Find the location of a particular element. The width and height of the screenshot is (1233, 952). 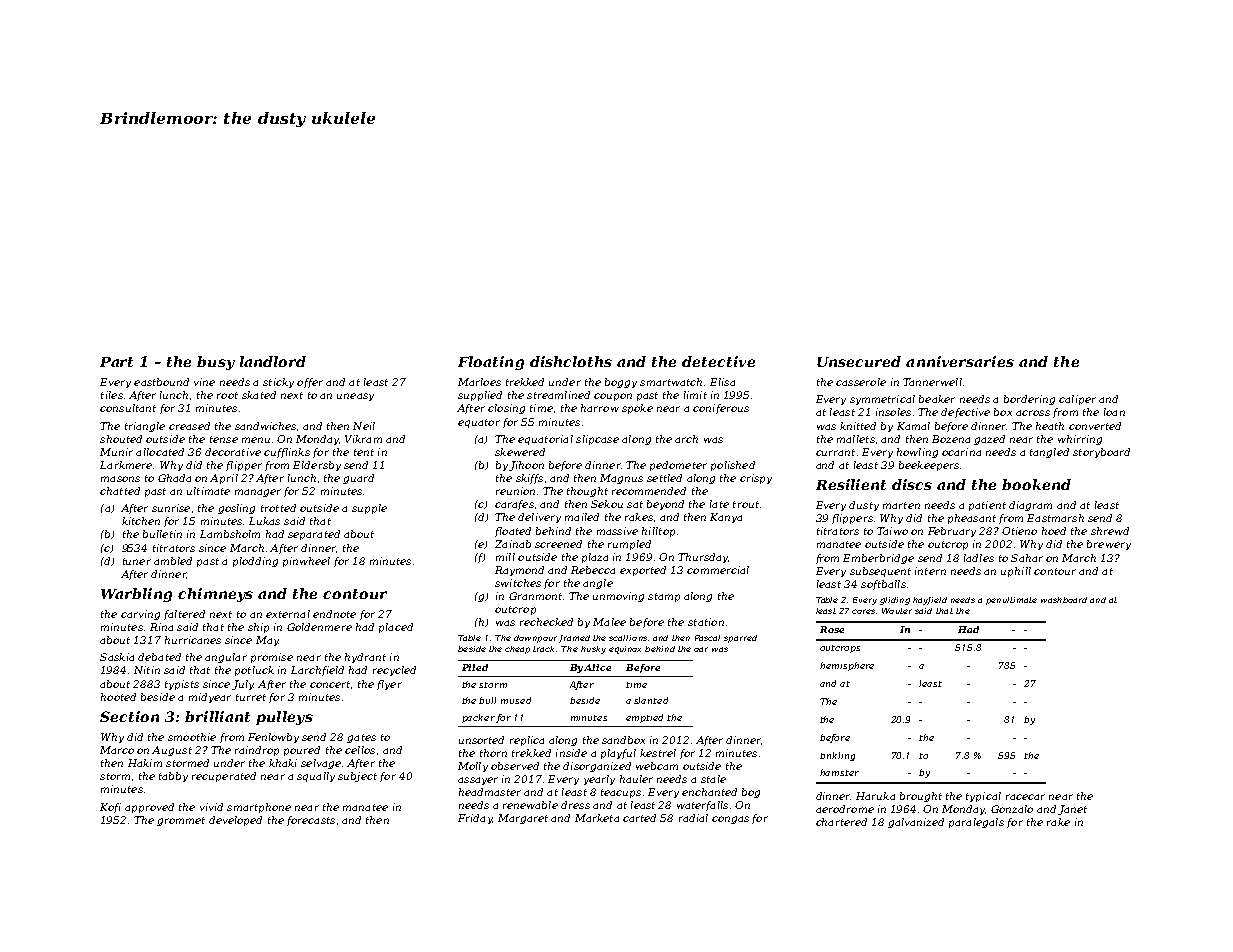

slanted is located at coordinates (651, 700).
